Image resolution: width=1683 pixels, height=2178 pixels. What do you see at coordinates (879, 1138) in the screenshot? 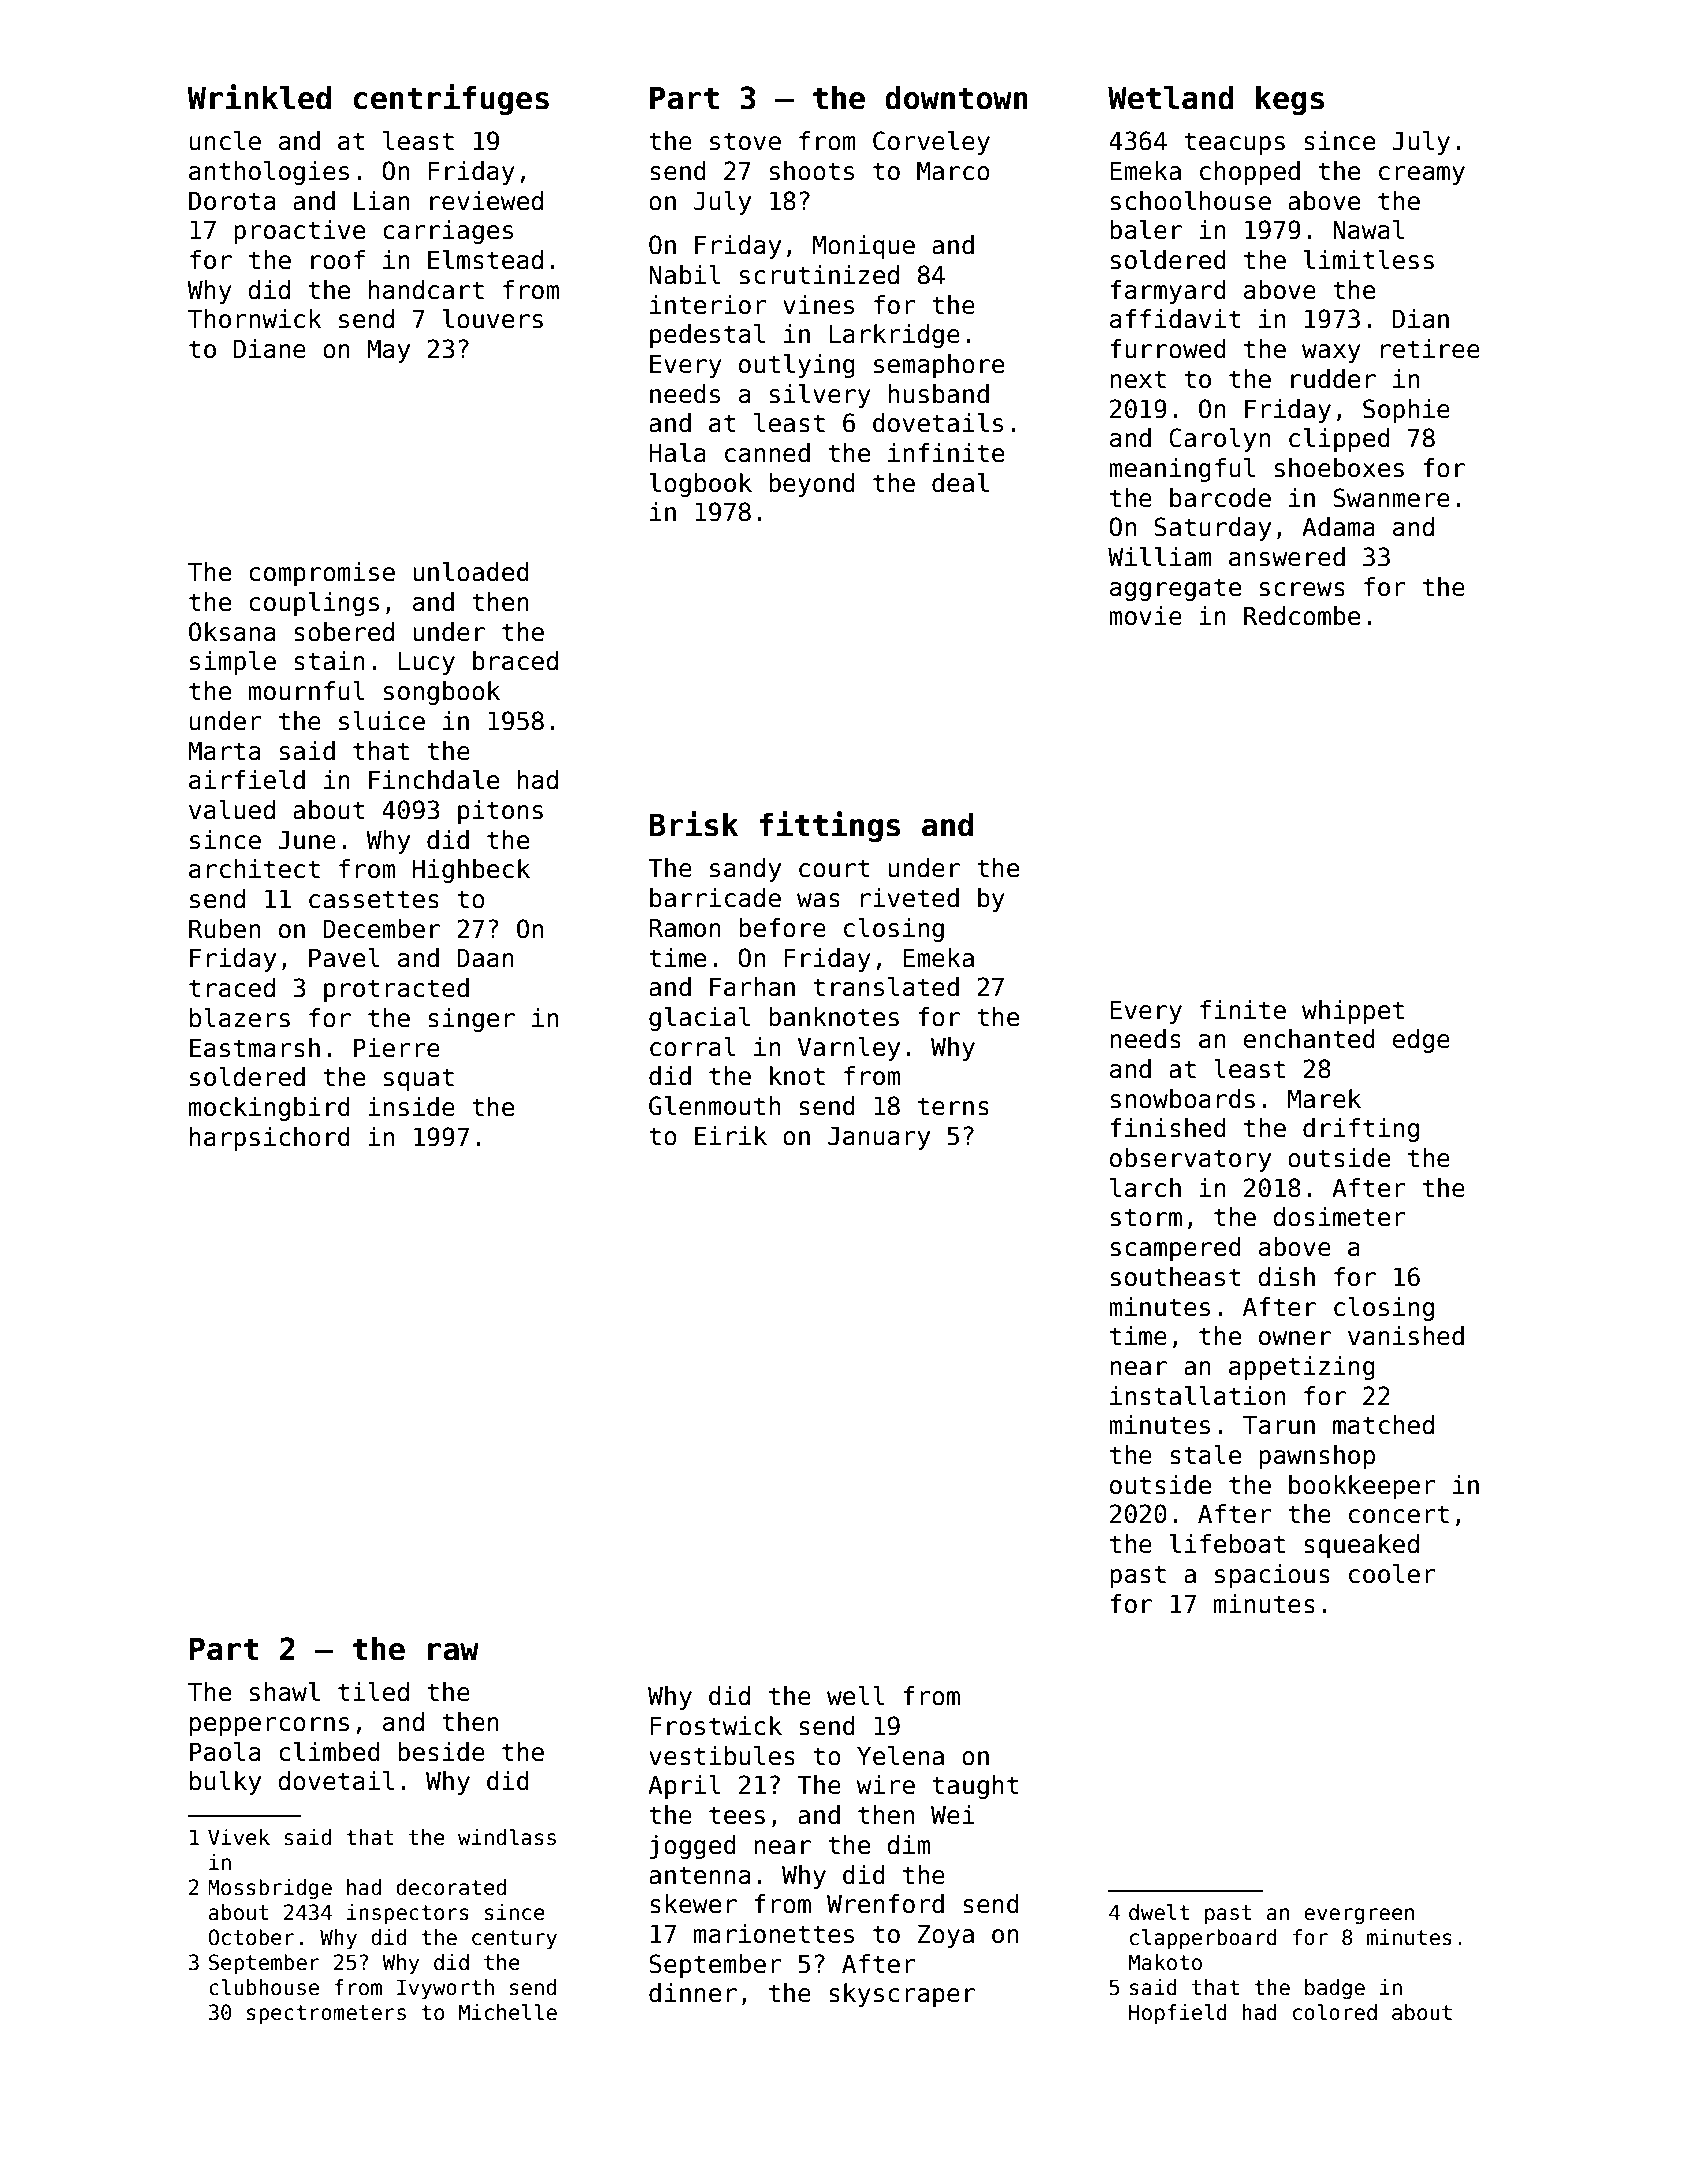
I see `January` at bounding box center [879, 1138].
